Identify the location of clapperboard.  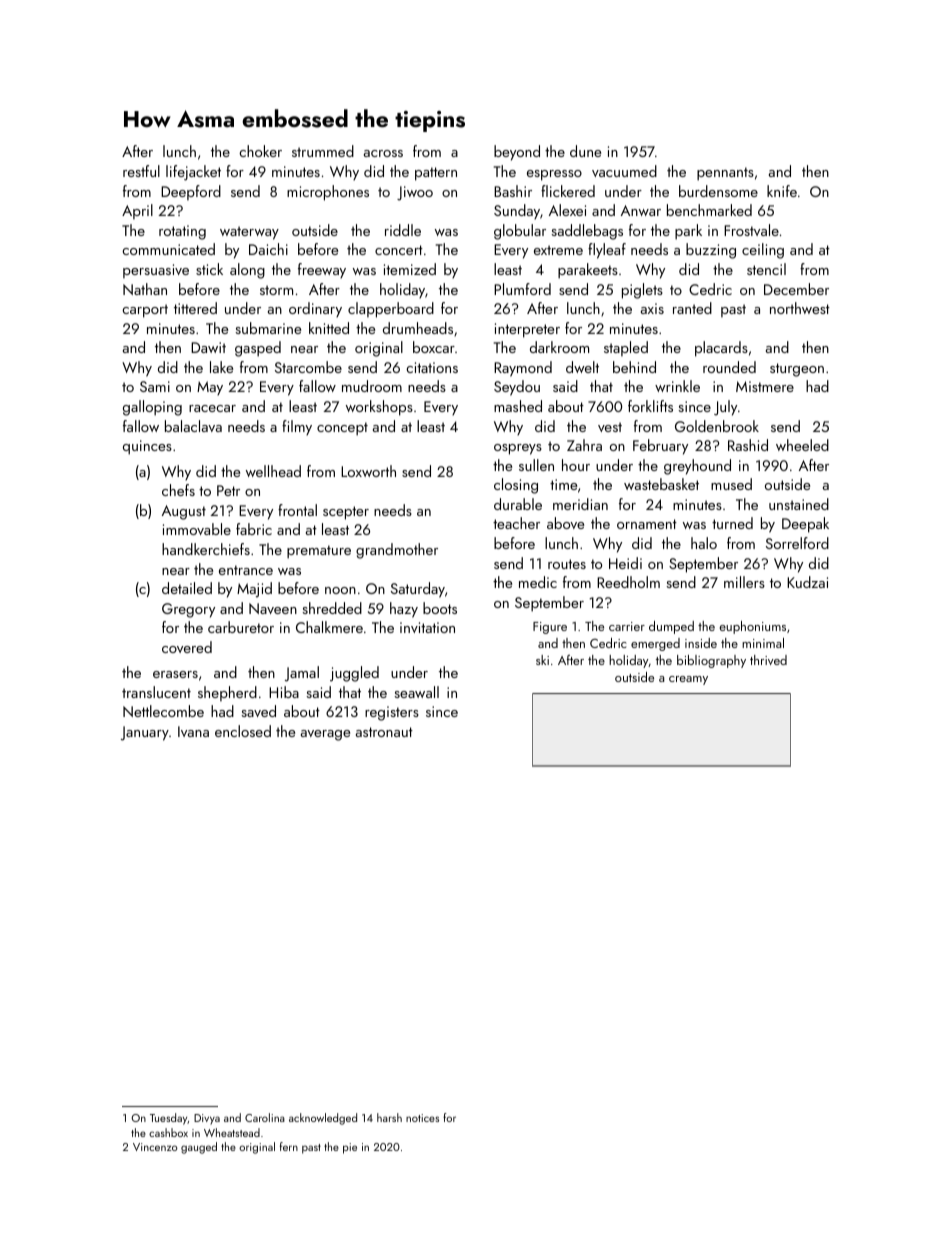
(391, 310).
